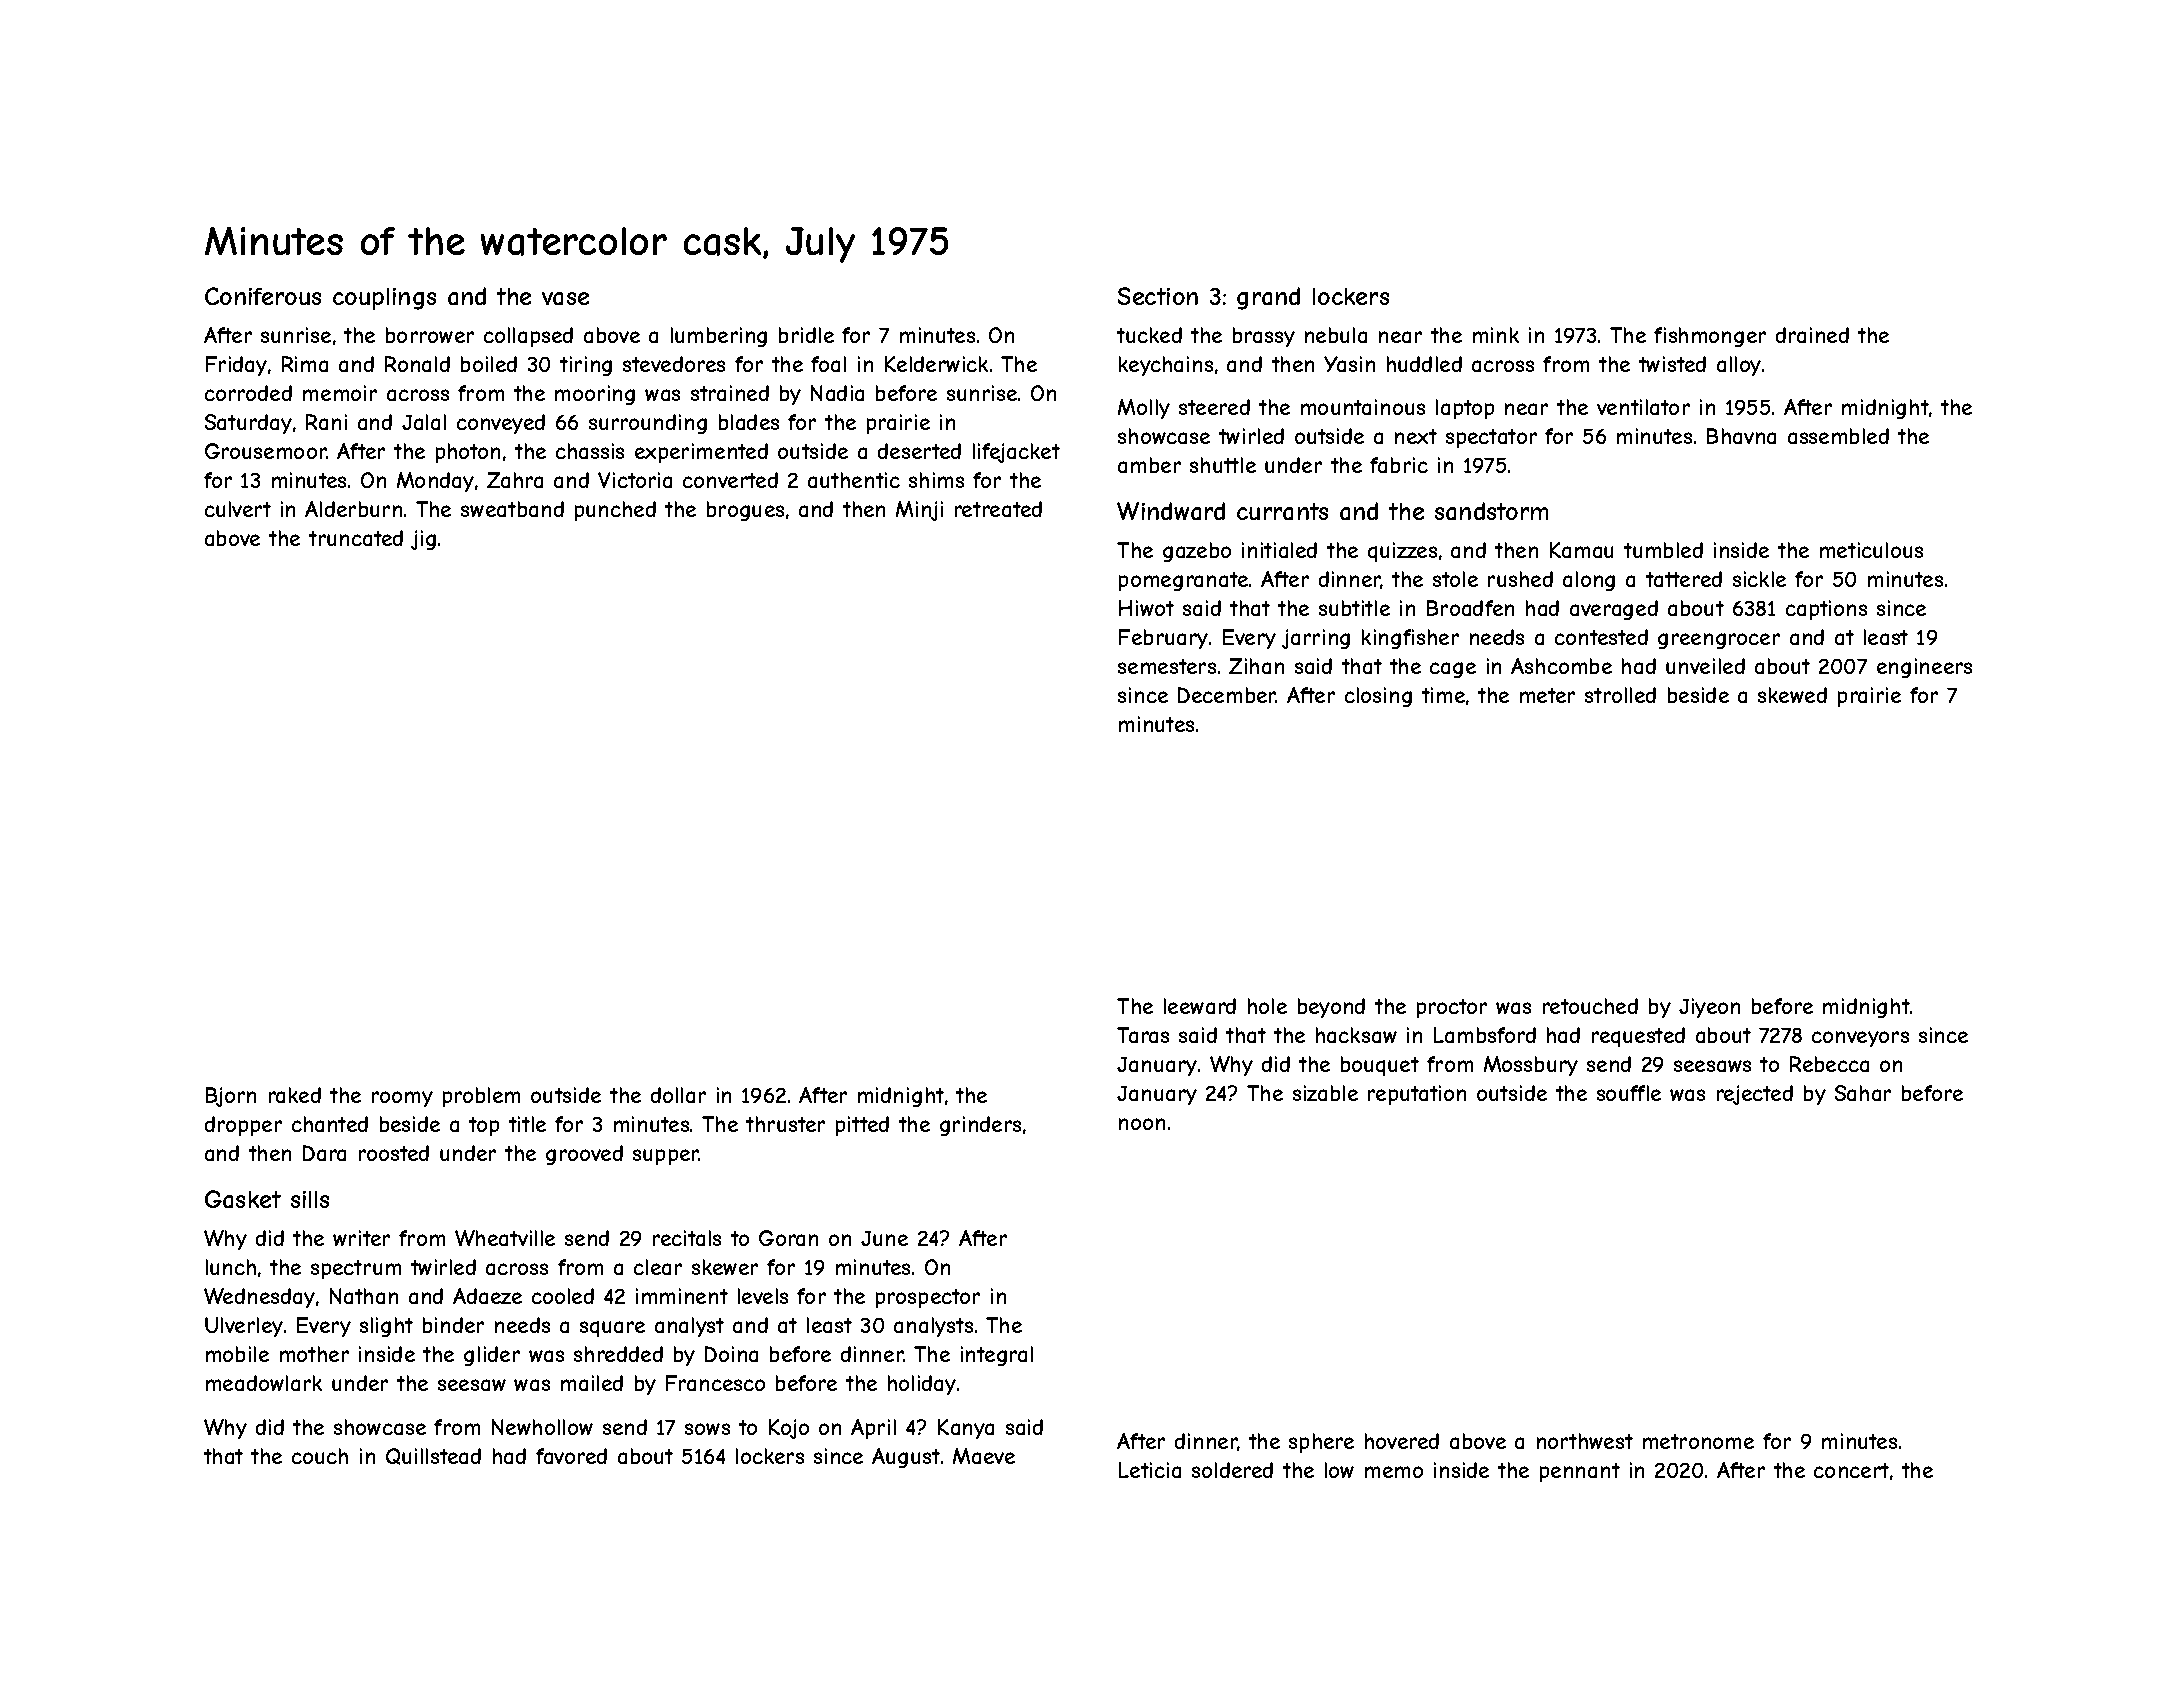 The width and height of the page is (2178, 1683). Describe the element at coordinates (248, 393) in the page. I see `corroded` at that location.
